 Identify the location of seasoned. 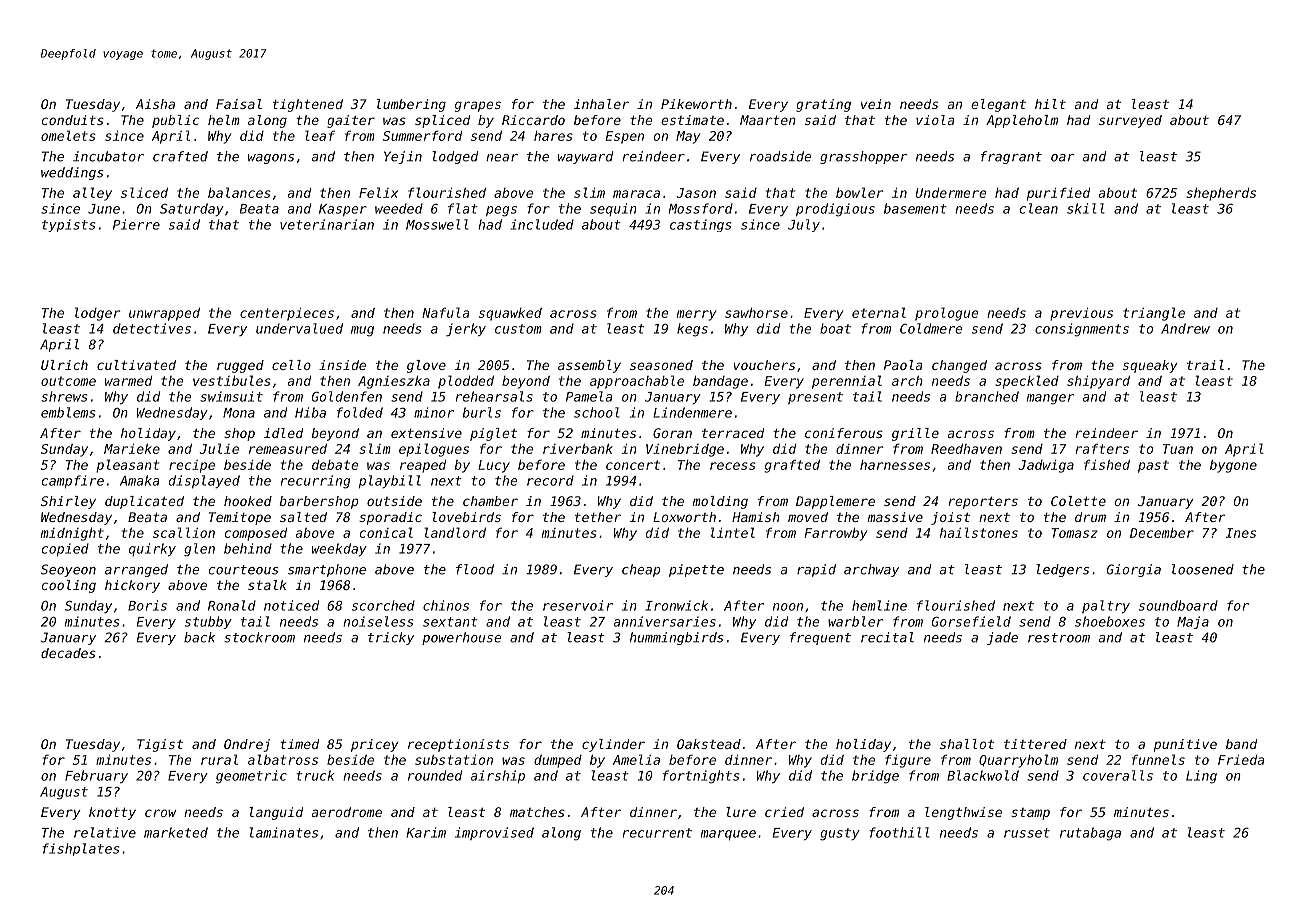
(661, 365).
